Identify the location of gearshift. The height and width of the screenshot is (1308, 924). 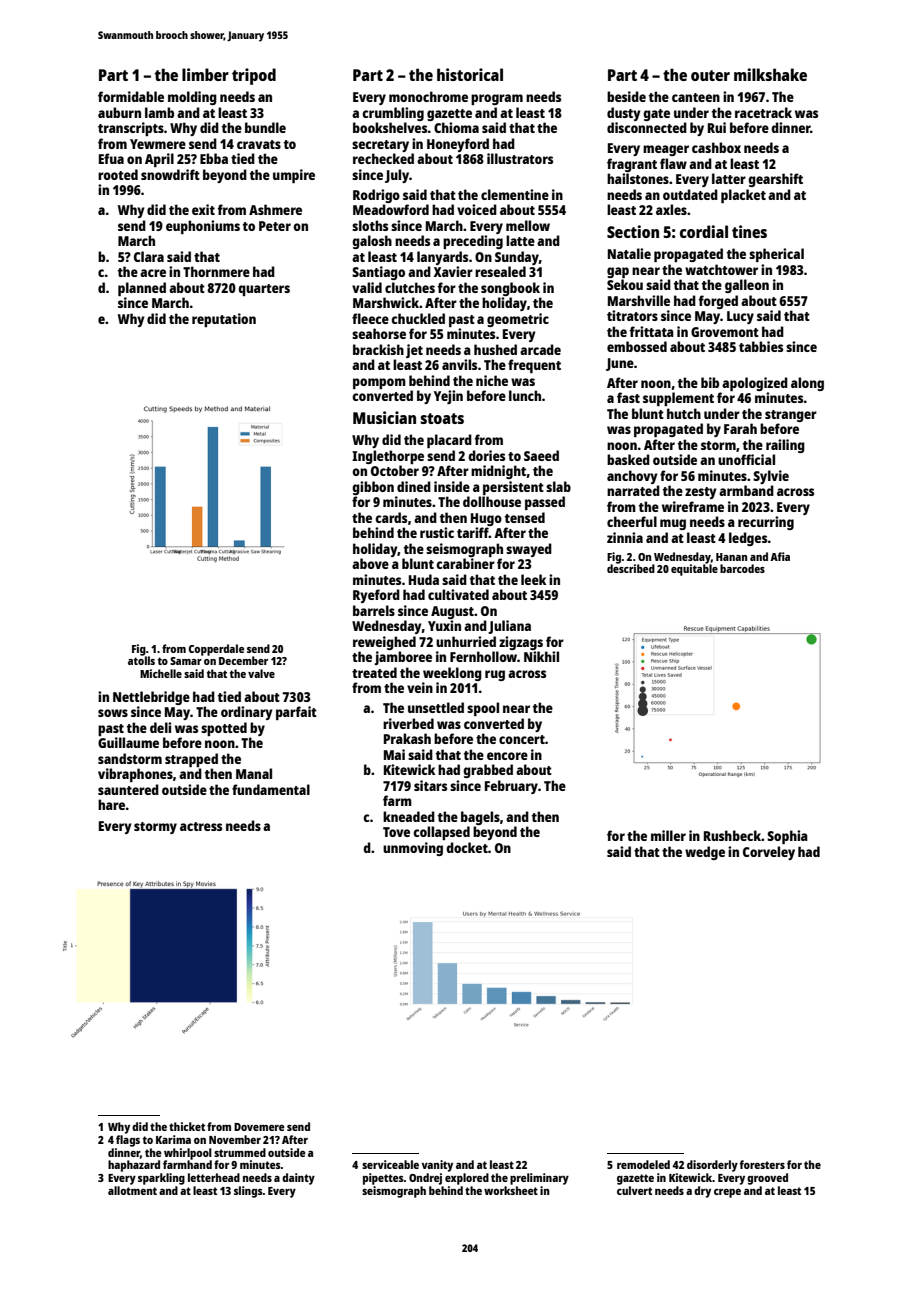
(775, 180).
